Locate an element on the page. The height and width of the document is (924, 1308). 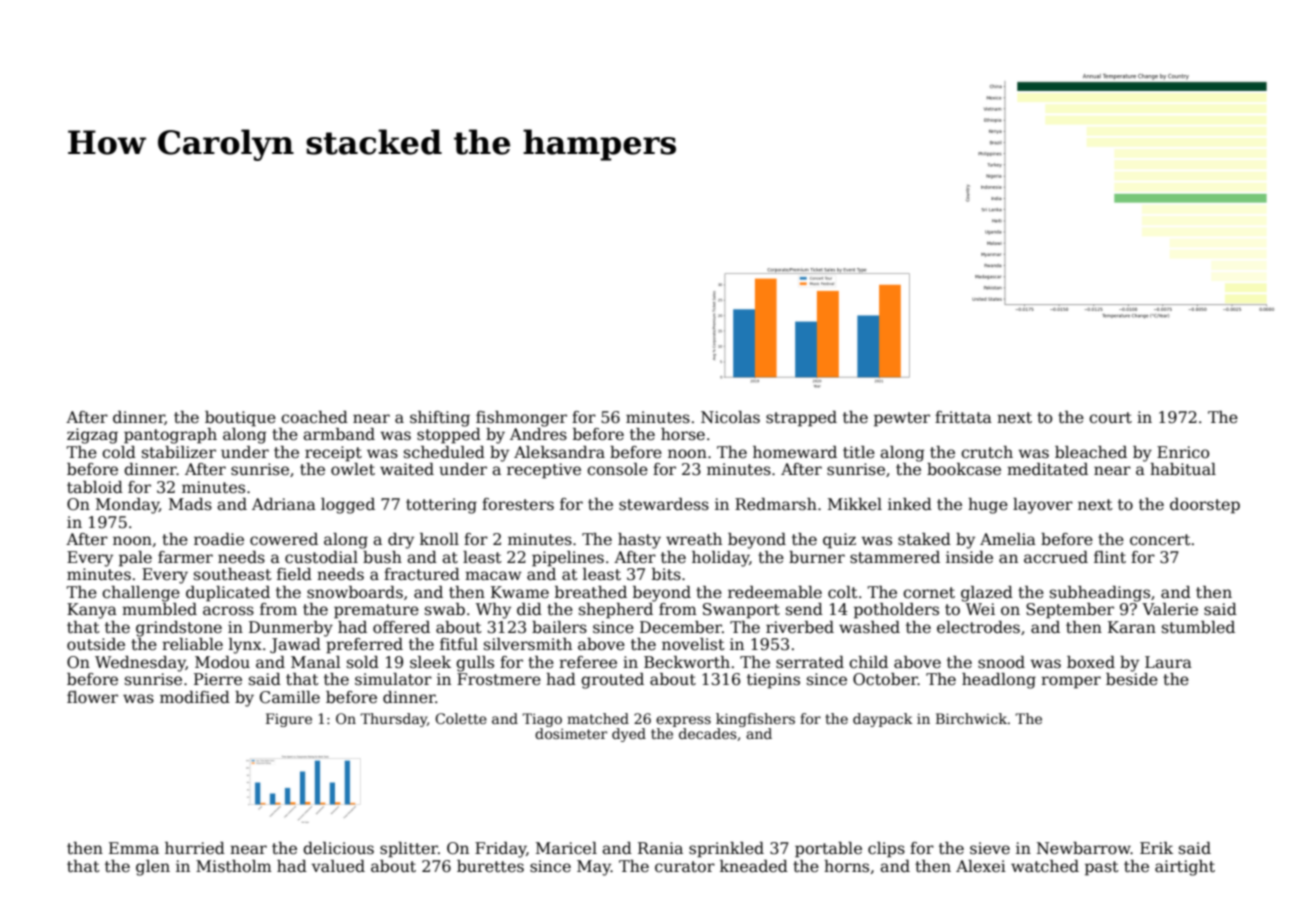
burettes is located at coordinates (490, 866).
